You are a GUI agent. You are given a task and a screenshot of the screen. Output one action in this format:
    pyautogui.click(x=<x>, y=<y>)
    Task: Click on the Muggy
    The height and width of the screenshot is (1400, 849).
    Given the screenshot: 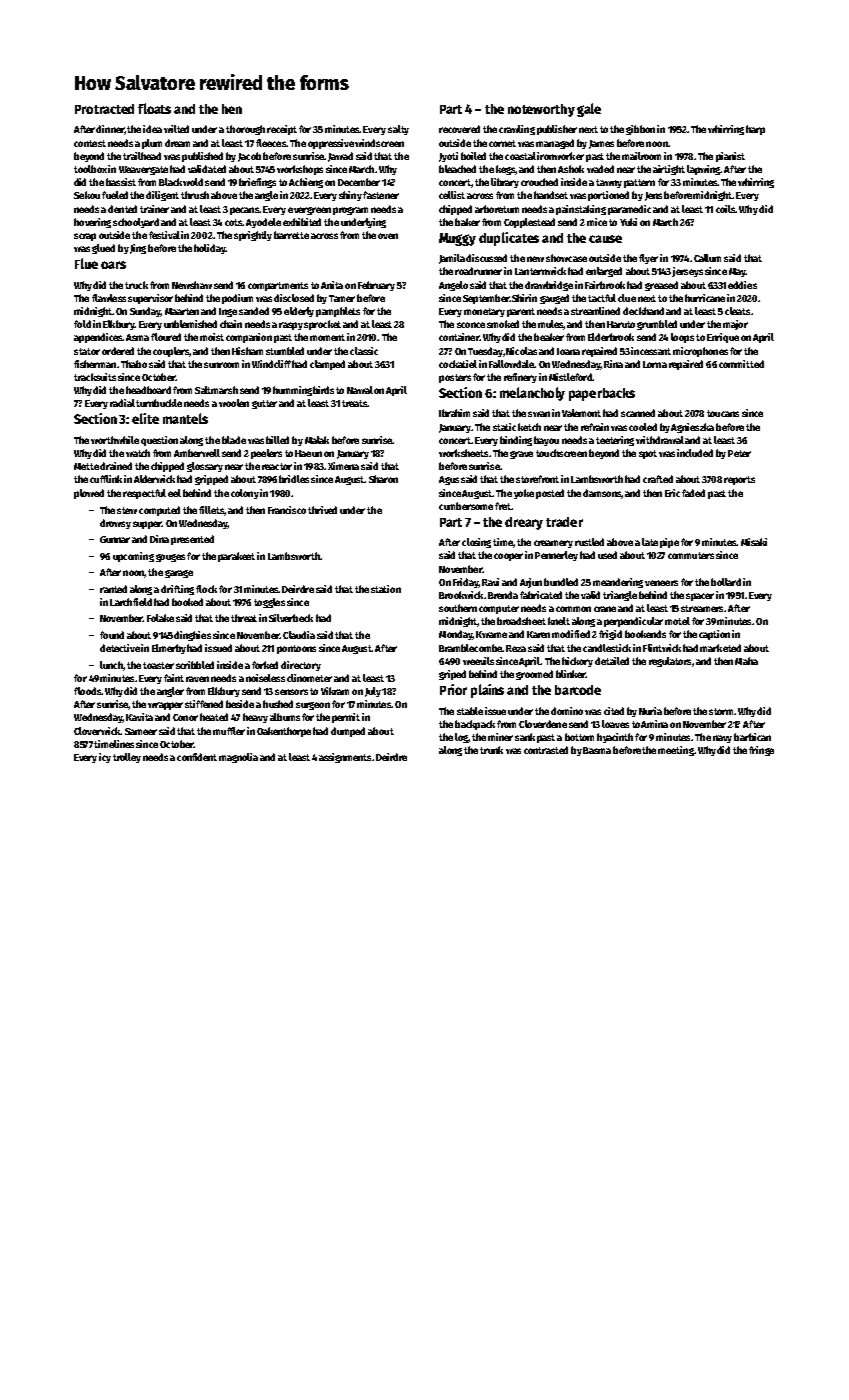 What is the action you would take?
    pyautogui.click(x=457, y=239)
